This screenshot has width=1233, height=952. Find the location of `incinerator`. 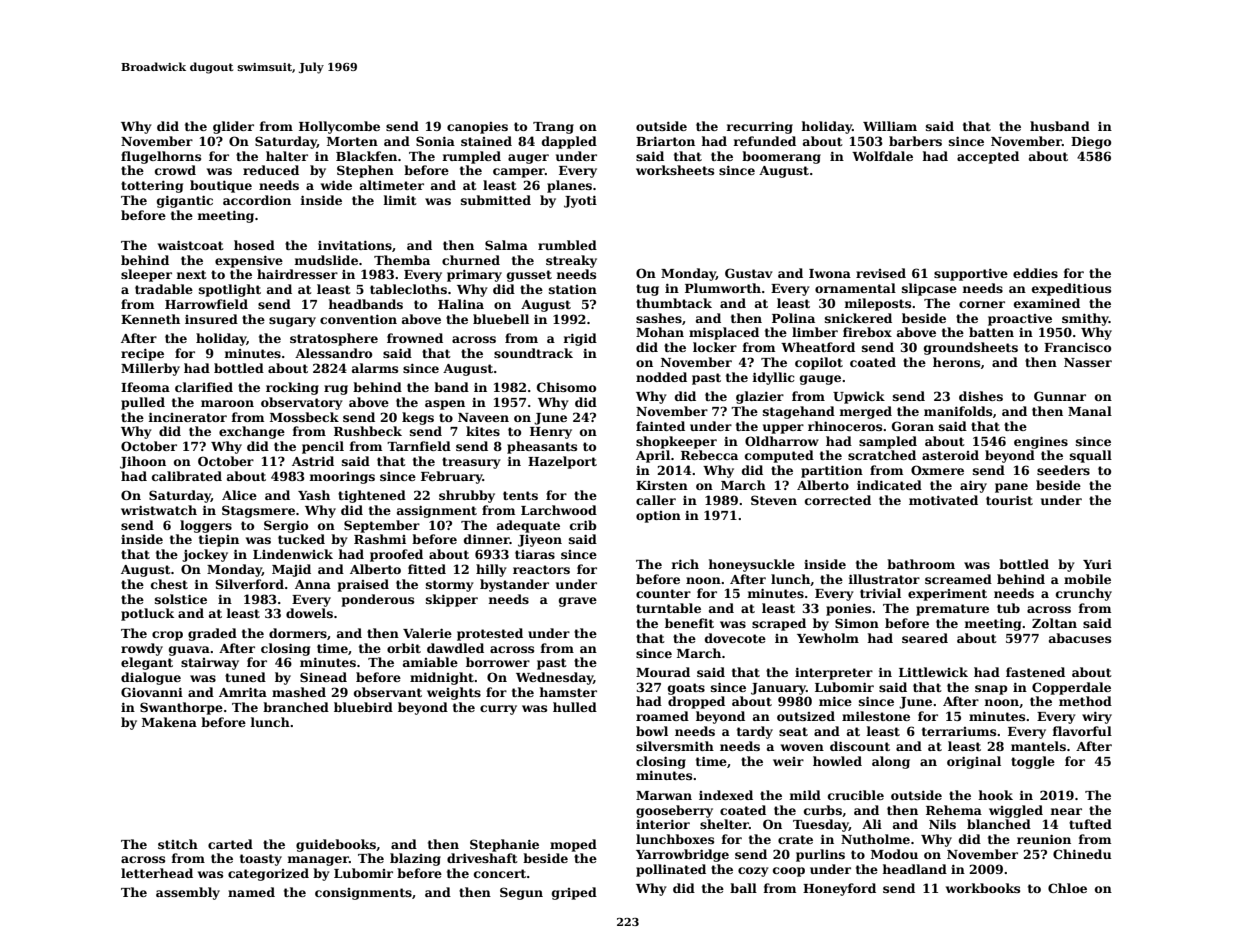

incinerator is located at coordinates (187, 417).
